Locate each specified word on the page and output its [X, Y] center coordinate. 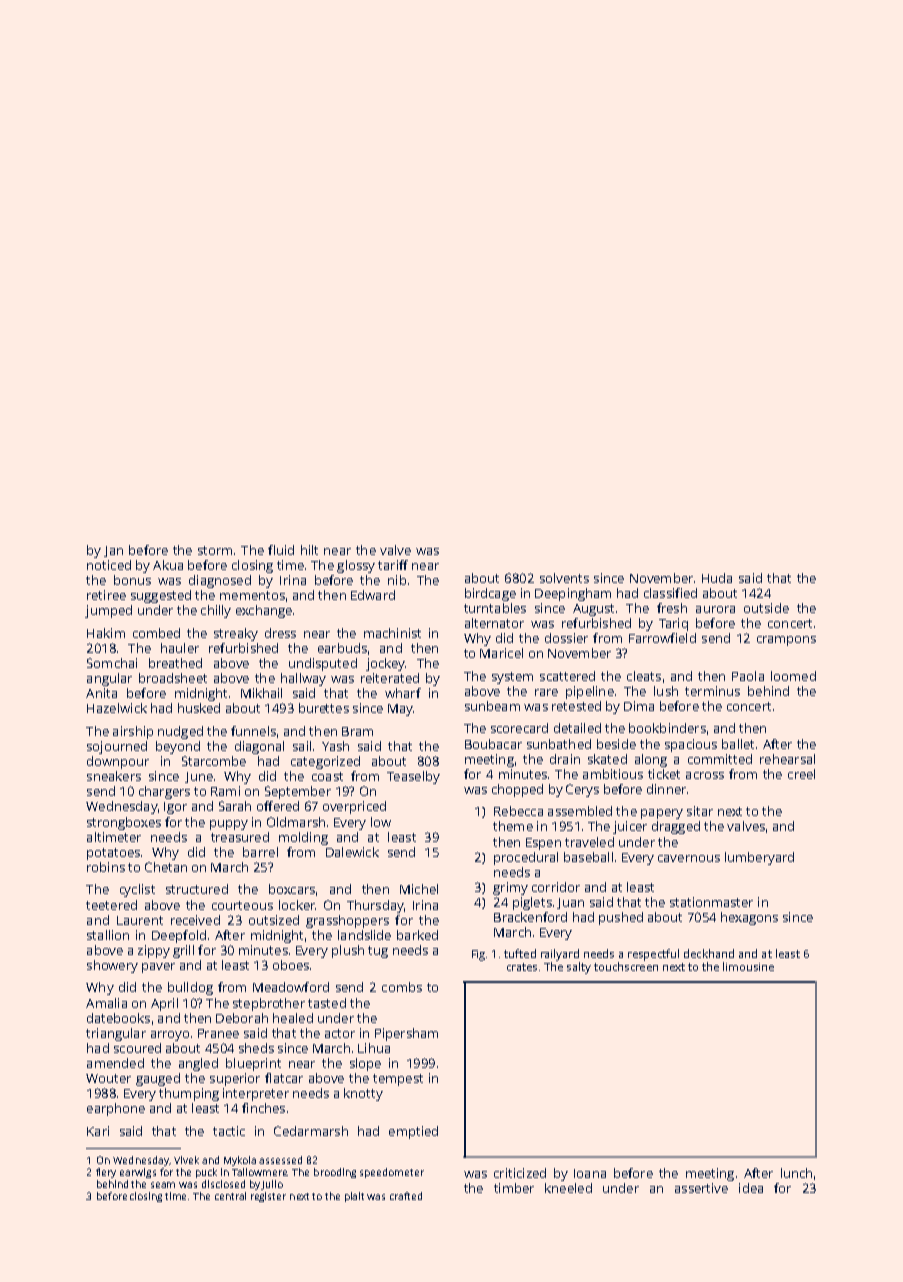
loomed [793, 676]
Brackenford [530, 917]
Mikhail [261, 693]
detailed [577, 728]
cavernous [689, 858]
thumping [189, 1094]
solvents [564, 578]
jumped [108, 611]
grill [183, 951]
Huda [717, 578]
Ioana [590, 1173]
